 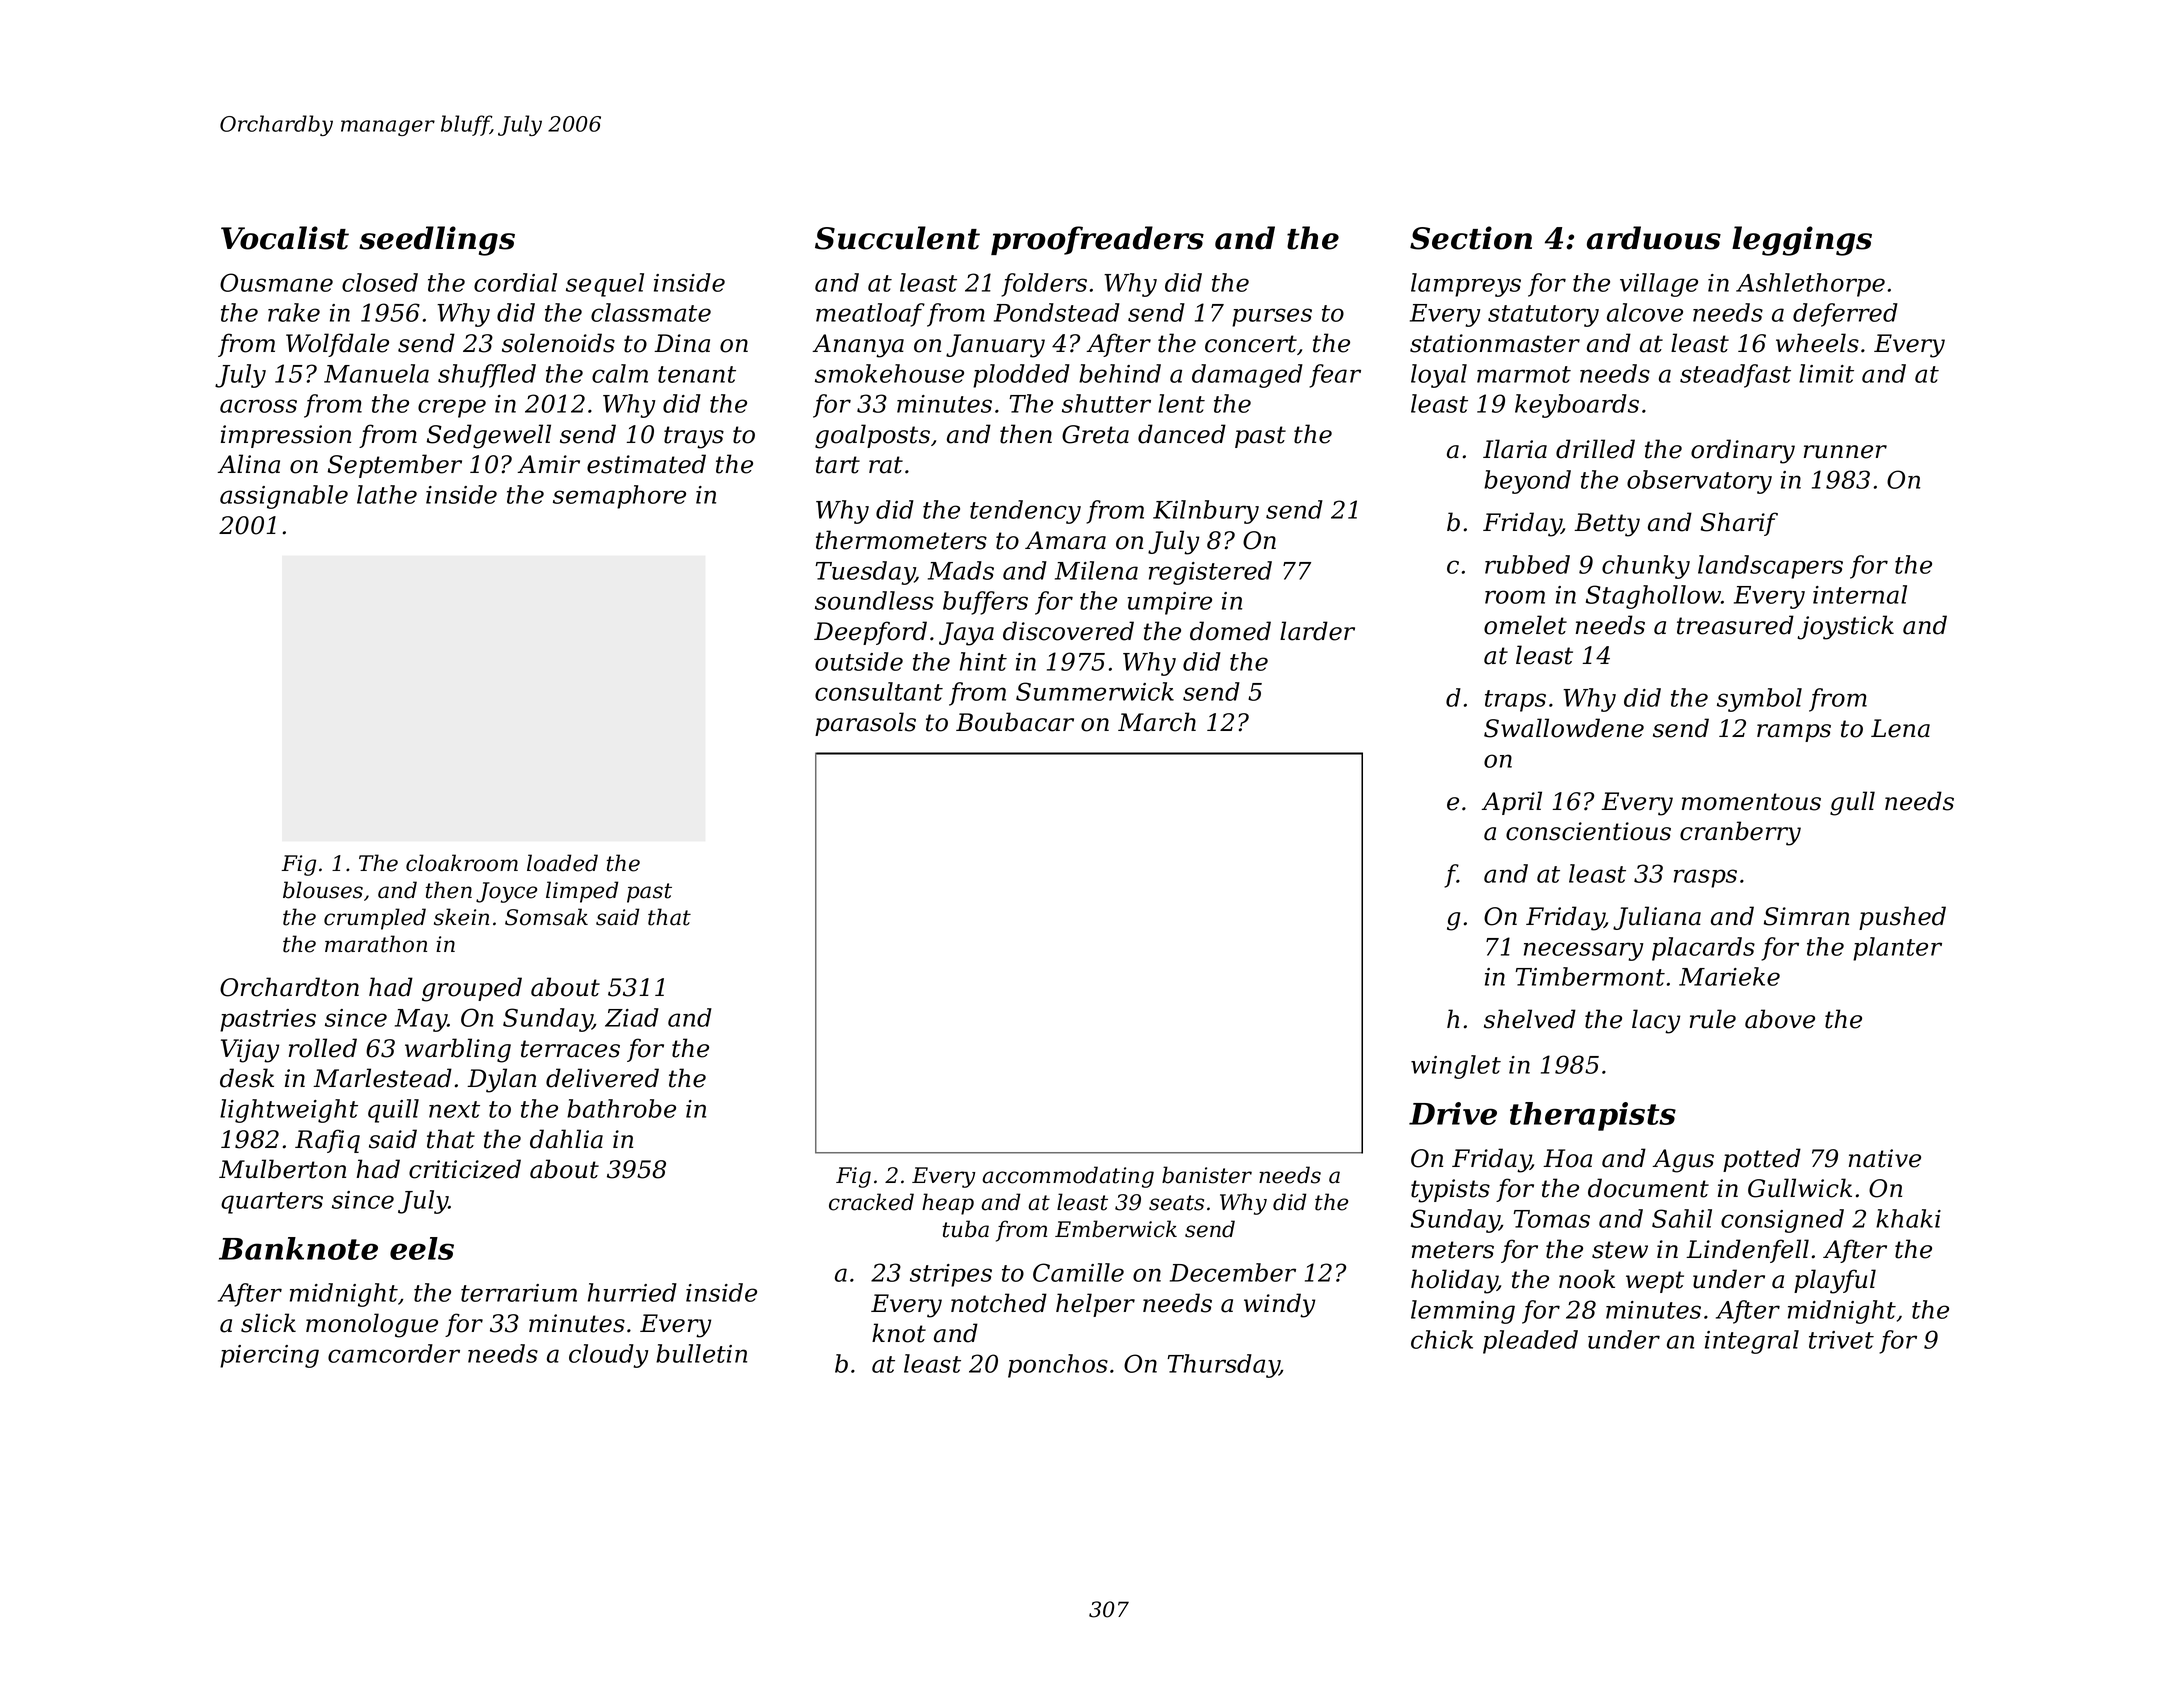 What do you see at coordinates (1908, 1218) in the screenshot?
I see `khaki` at bounding box center [1908, 1218].
